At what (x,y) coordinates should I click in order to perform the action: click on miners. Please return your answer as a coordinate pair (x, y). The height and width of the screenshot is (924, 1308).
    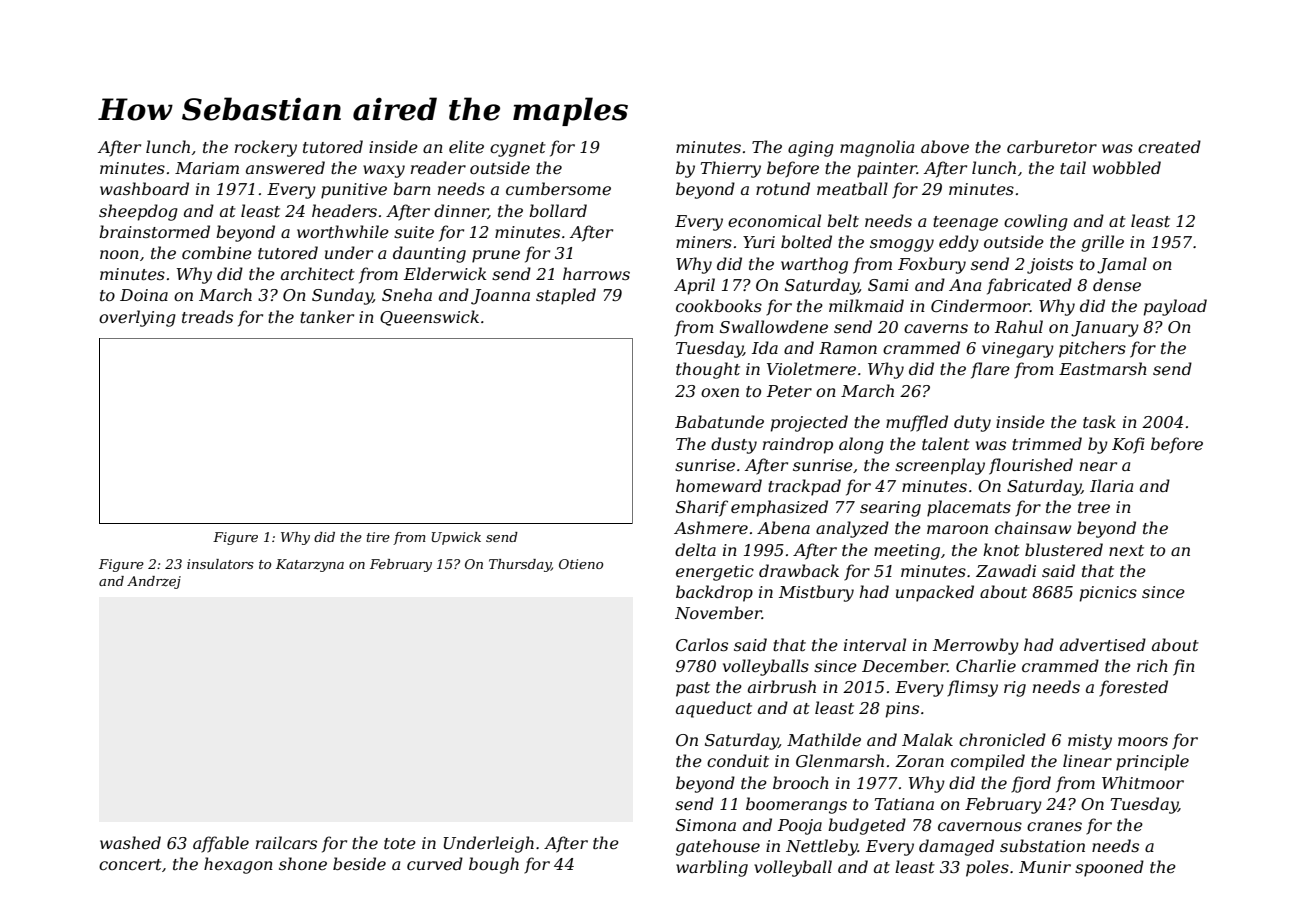
    Looking at the image, I should click on (704, 242).
